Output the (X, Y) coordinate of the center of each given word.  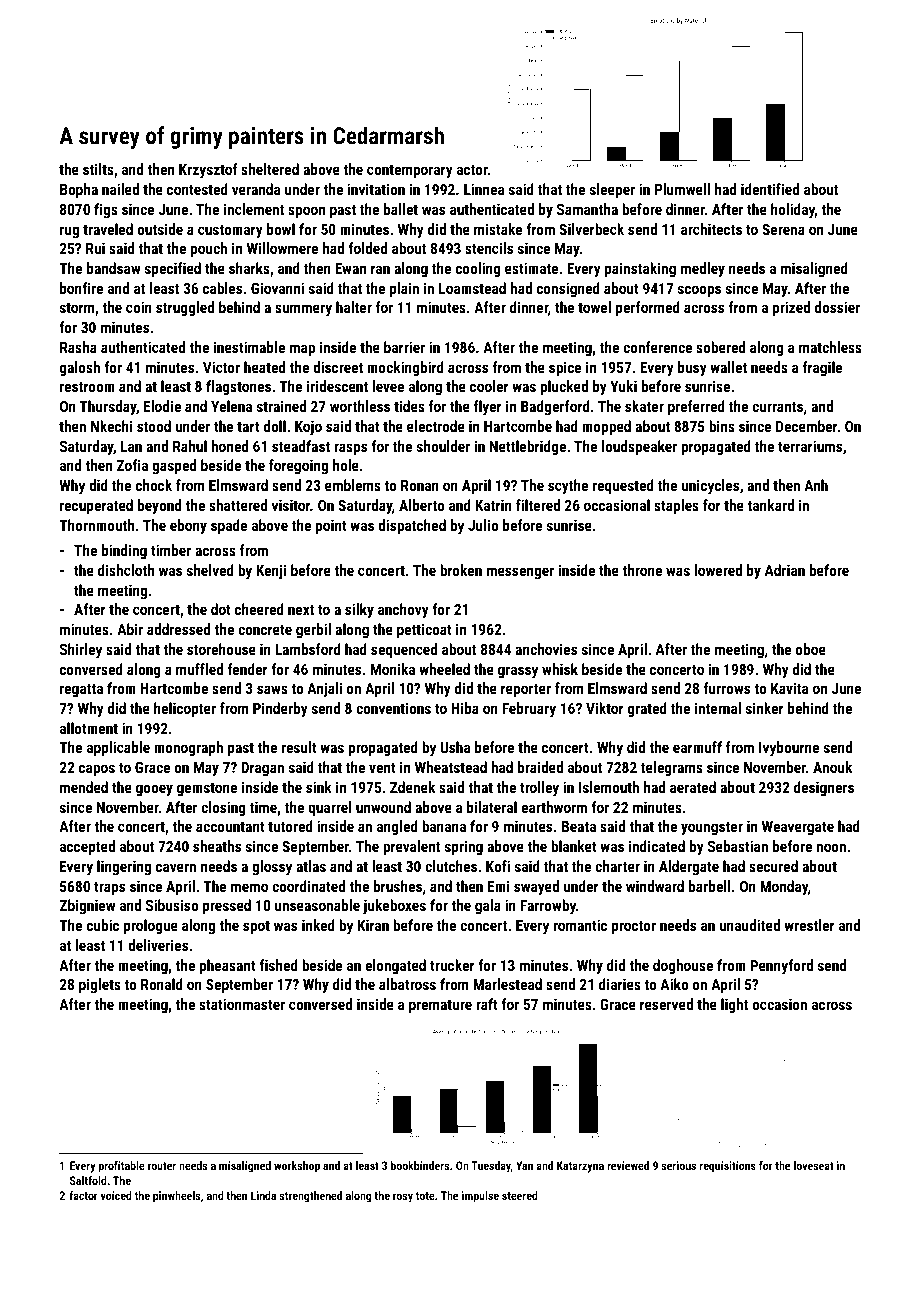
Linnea (484, 189)
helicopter (185, 709)
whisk (560, 669)
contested (197, 189)
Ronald (162, 984)
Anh (816, 485)
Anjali (324, 690)
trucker (452, 965)
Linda (263, 1195)
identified (770, 189)
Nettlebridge (528, 447)
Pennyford (781, 967)
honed (229, 446)
